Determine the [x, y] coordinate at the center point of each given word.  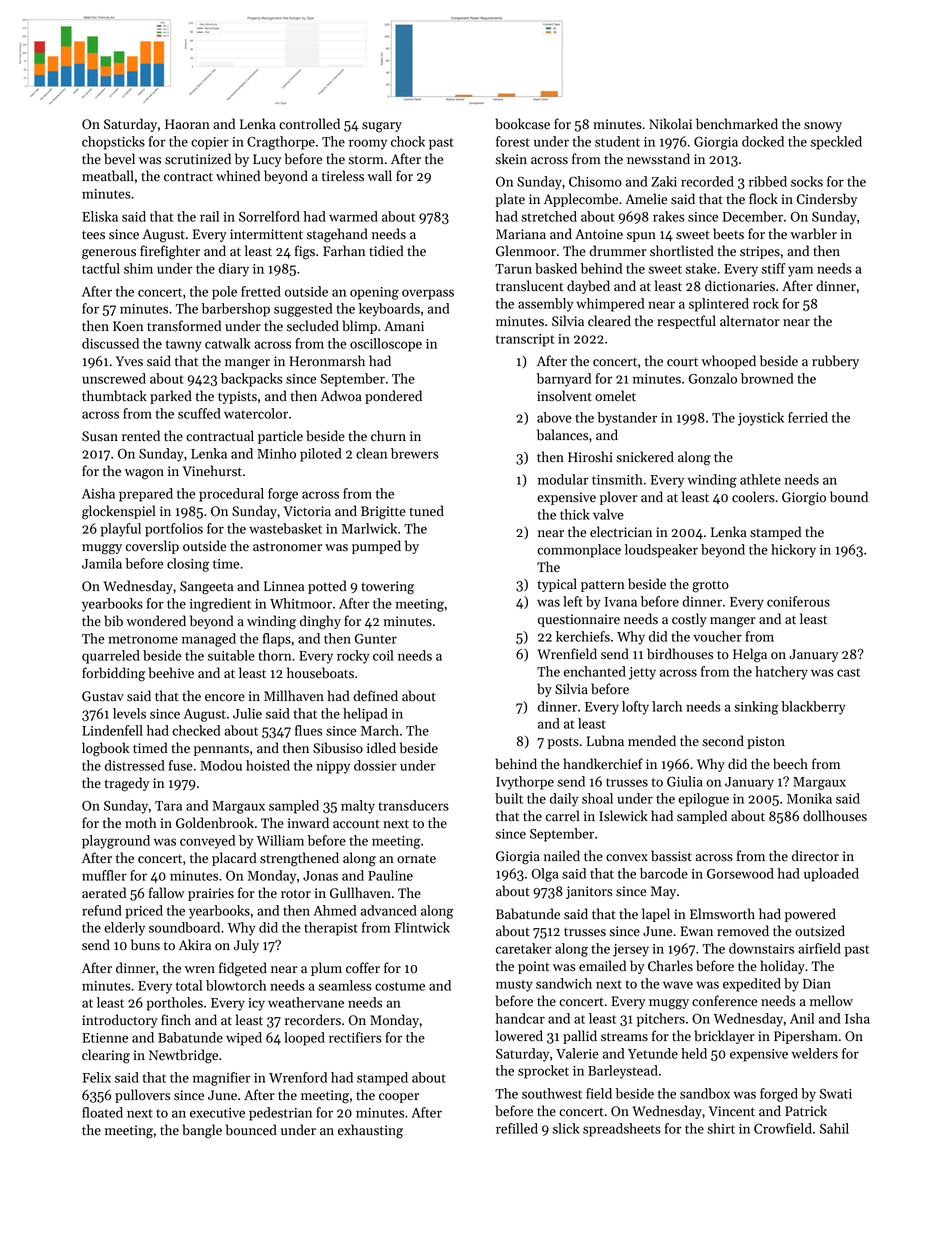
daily [564, 800]
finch [176, 1020]
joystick [761, 419]
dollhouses [835, 816]
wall [379, 175]
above [554, 417]
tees [93, 235]
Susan [100, 436]
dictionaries [740, 286]
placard [234, 859]
